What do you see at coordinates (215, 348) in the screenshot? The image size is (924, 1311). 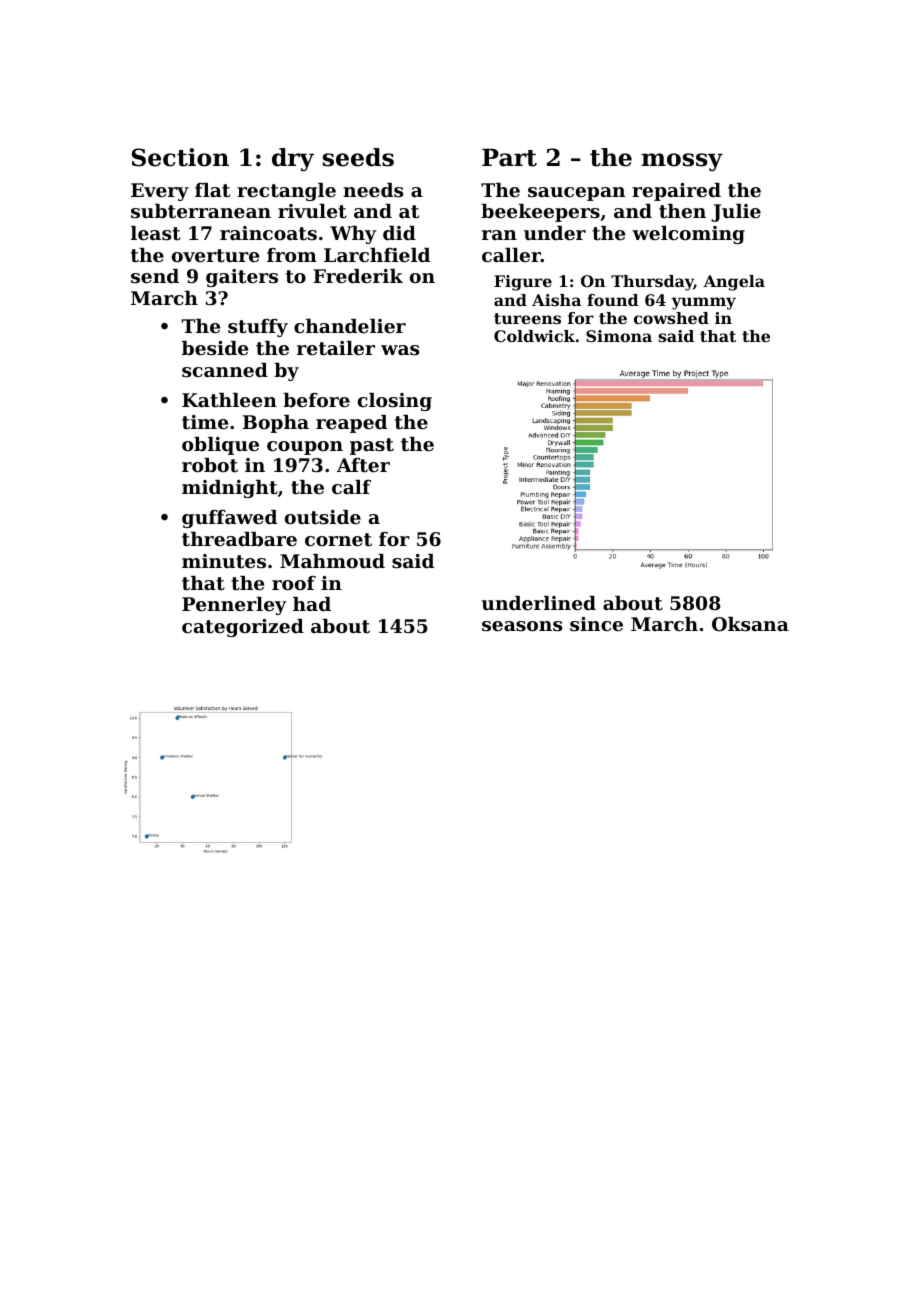 I see `beside` at bounding box center [215, 348].
